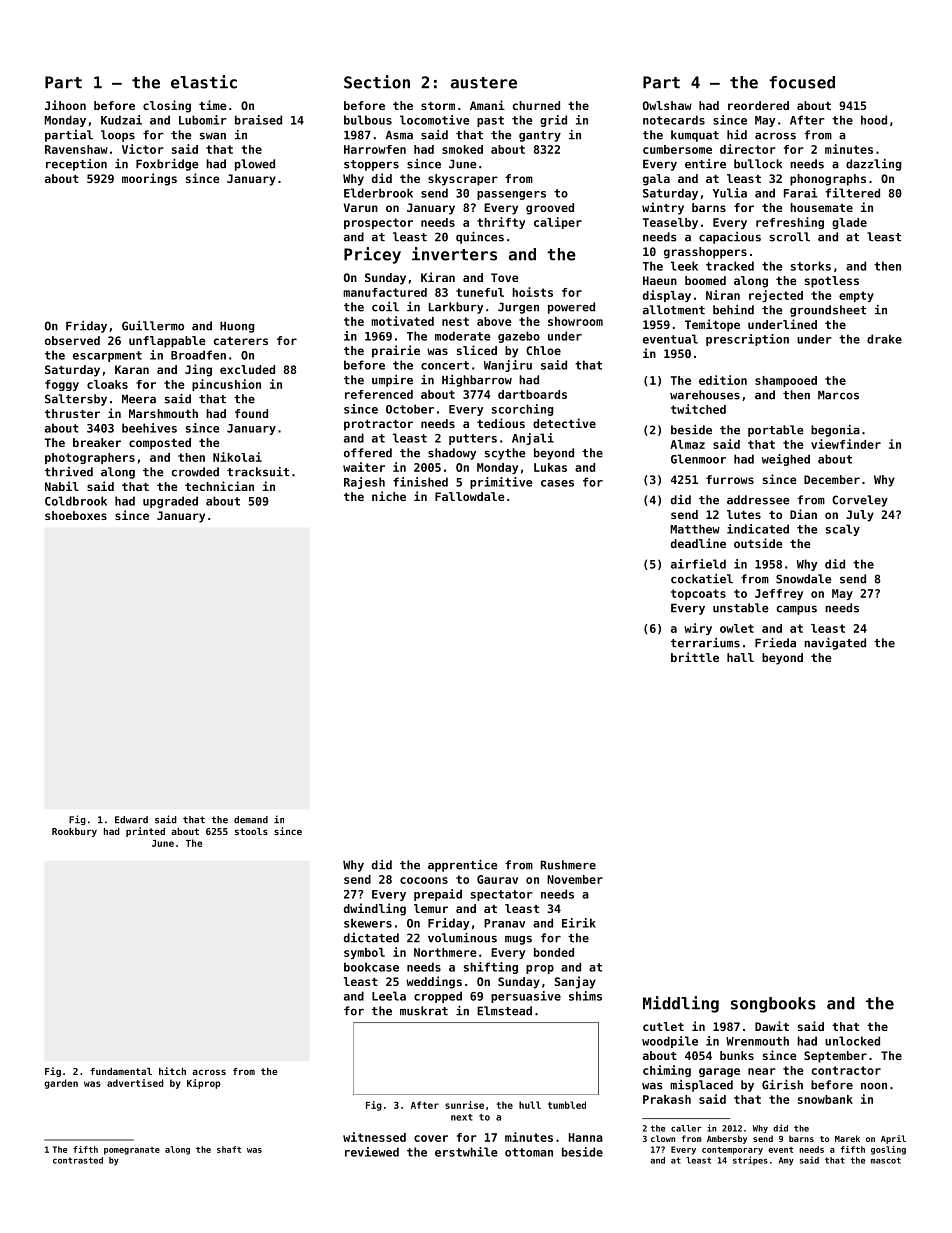  I want to click on filtered, so click(853, 193).
